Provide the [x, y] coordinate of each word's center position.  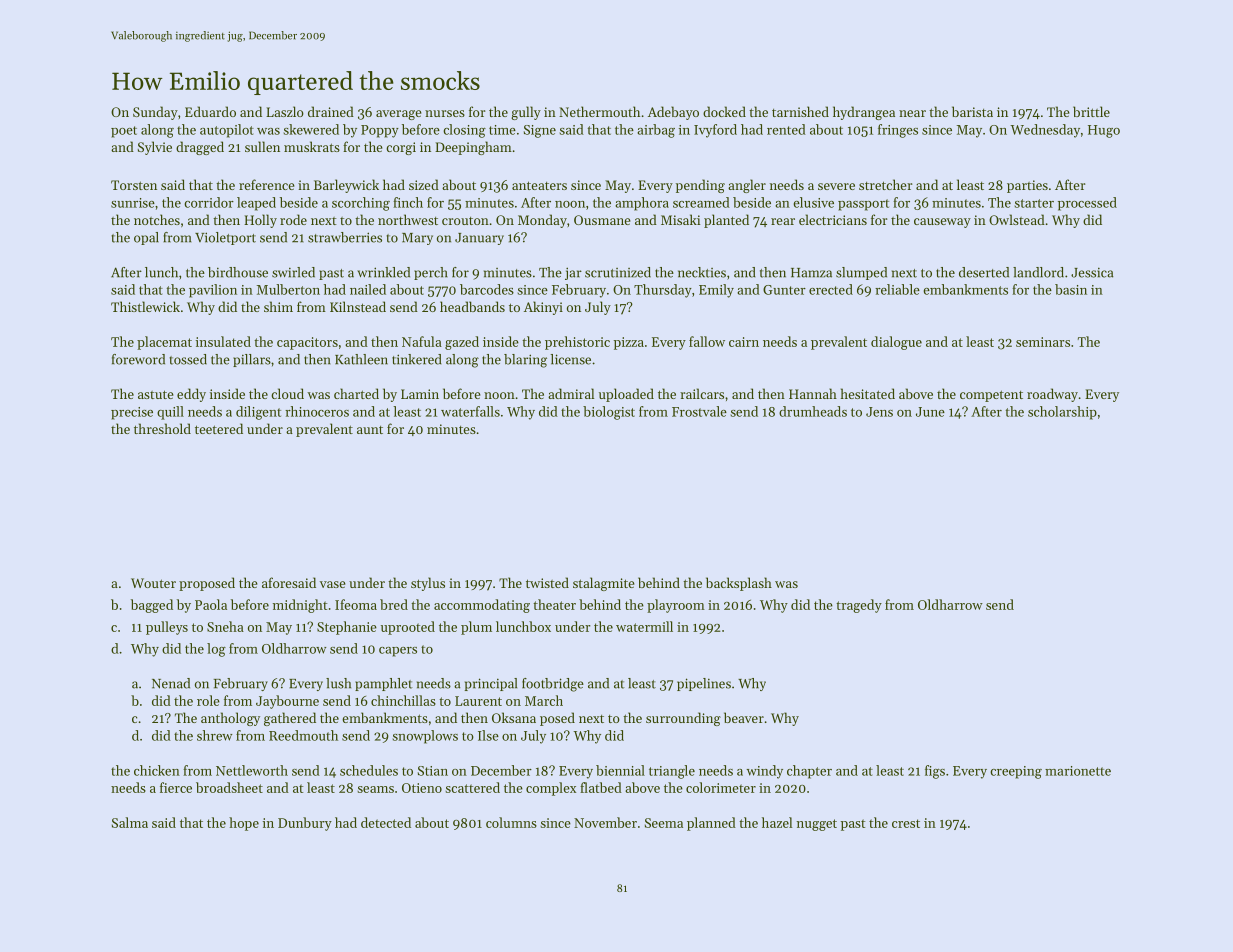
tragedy [859, 606]
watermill [644, 626]
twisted [547, 582]
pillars [252, 360]
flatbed [601, 787]
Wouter [153, 583]
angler [747, 186]
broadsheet [229, 787]
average [399, 115]
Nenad [171, 683]
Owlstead [1017, 219]
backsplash [739, 584]
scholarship [1062, 413]
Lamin [420, 394]
